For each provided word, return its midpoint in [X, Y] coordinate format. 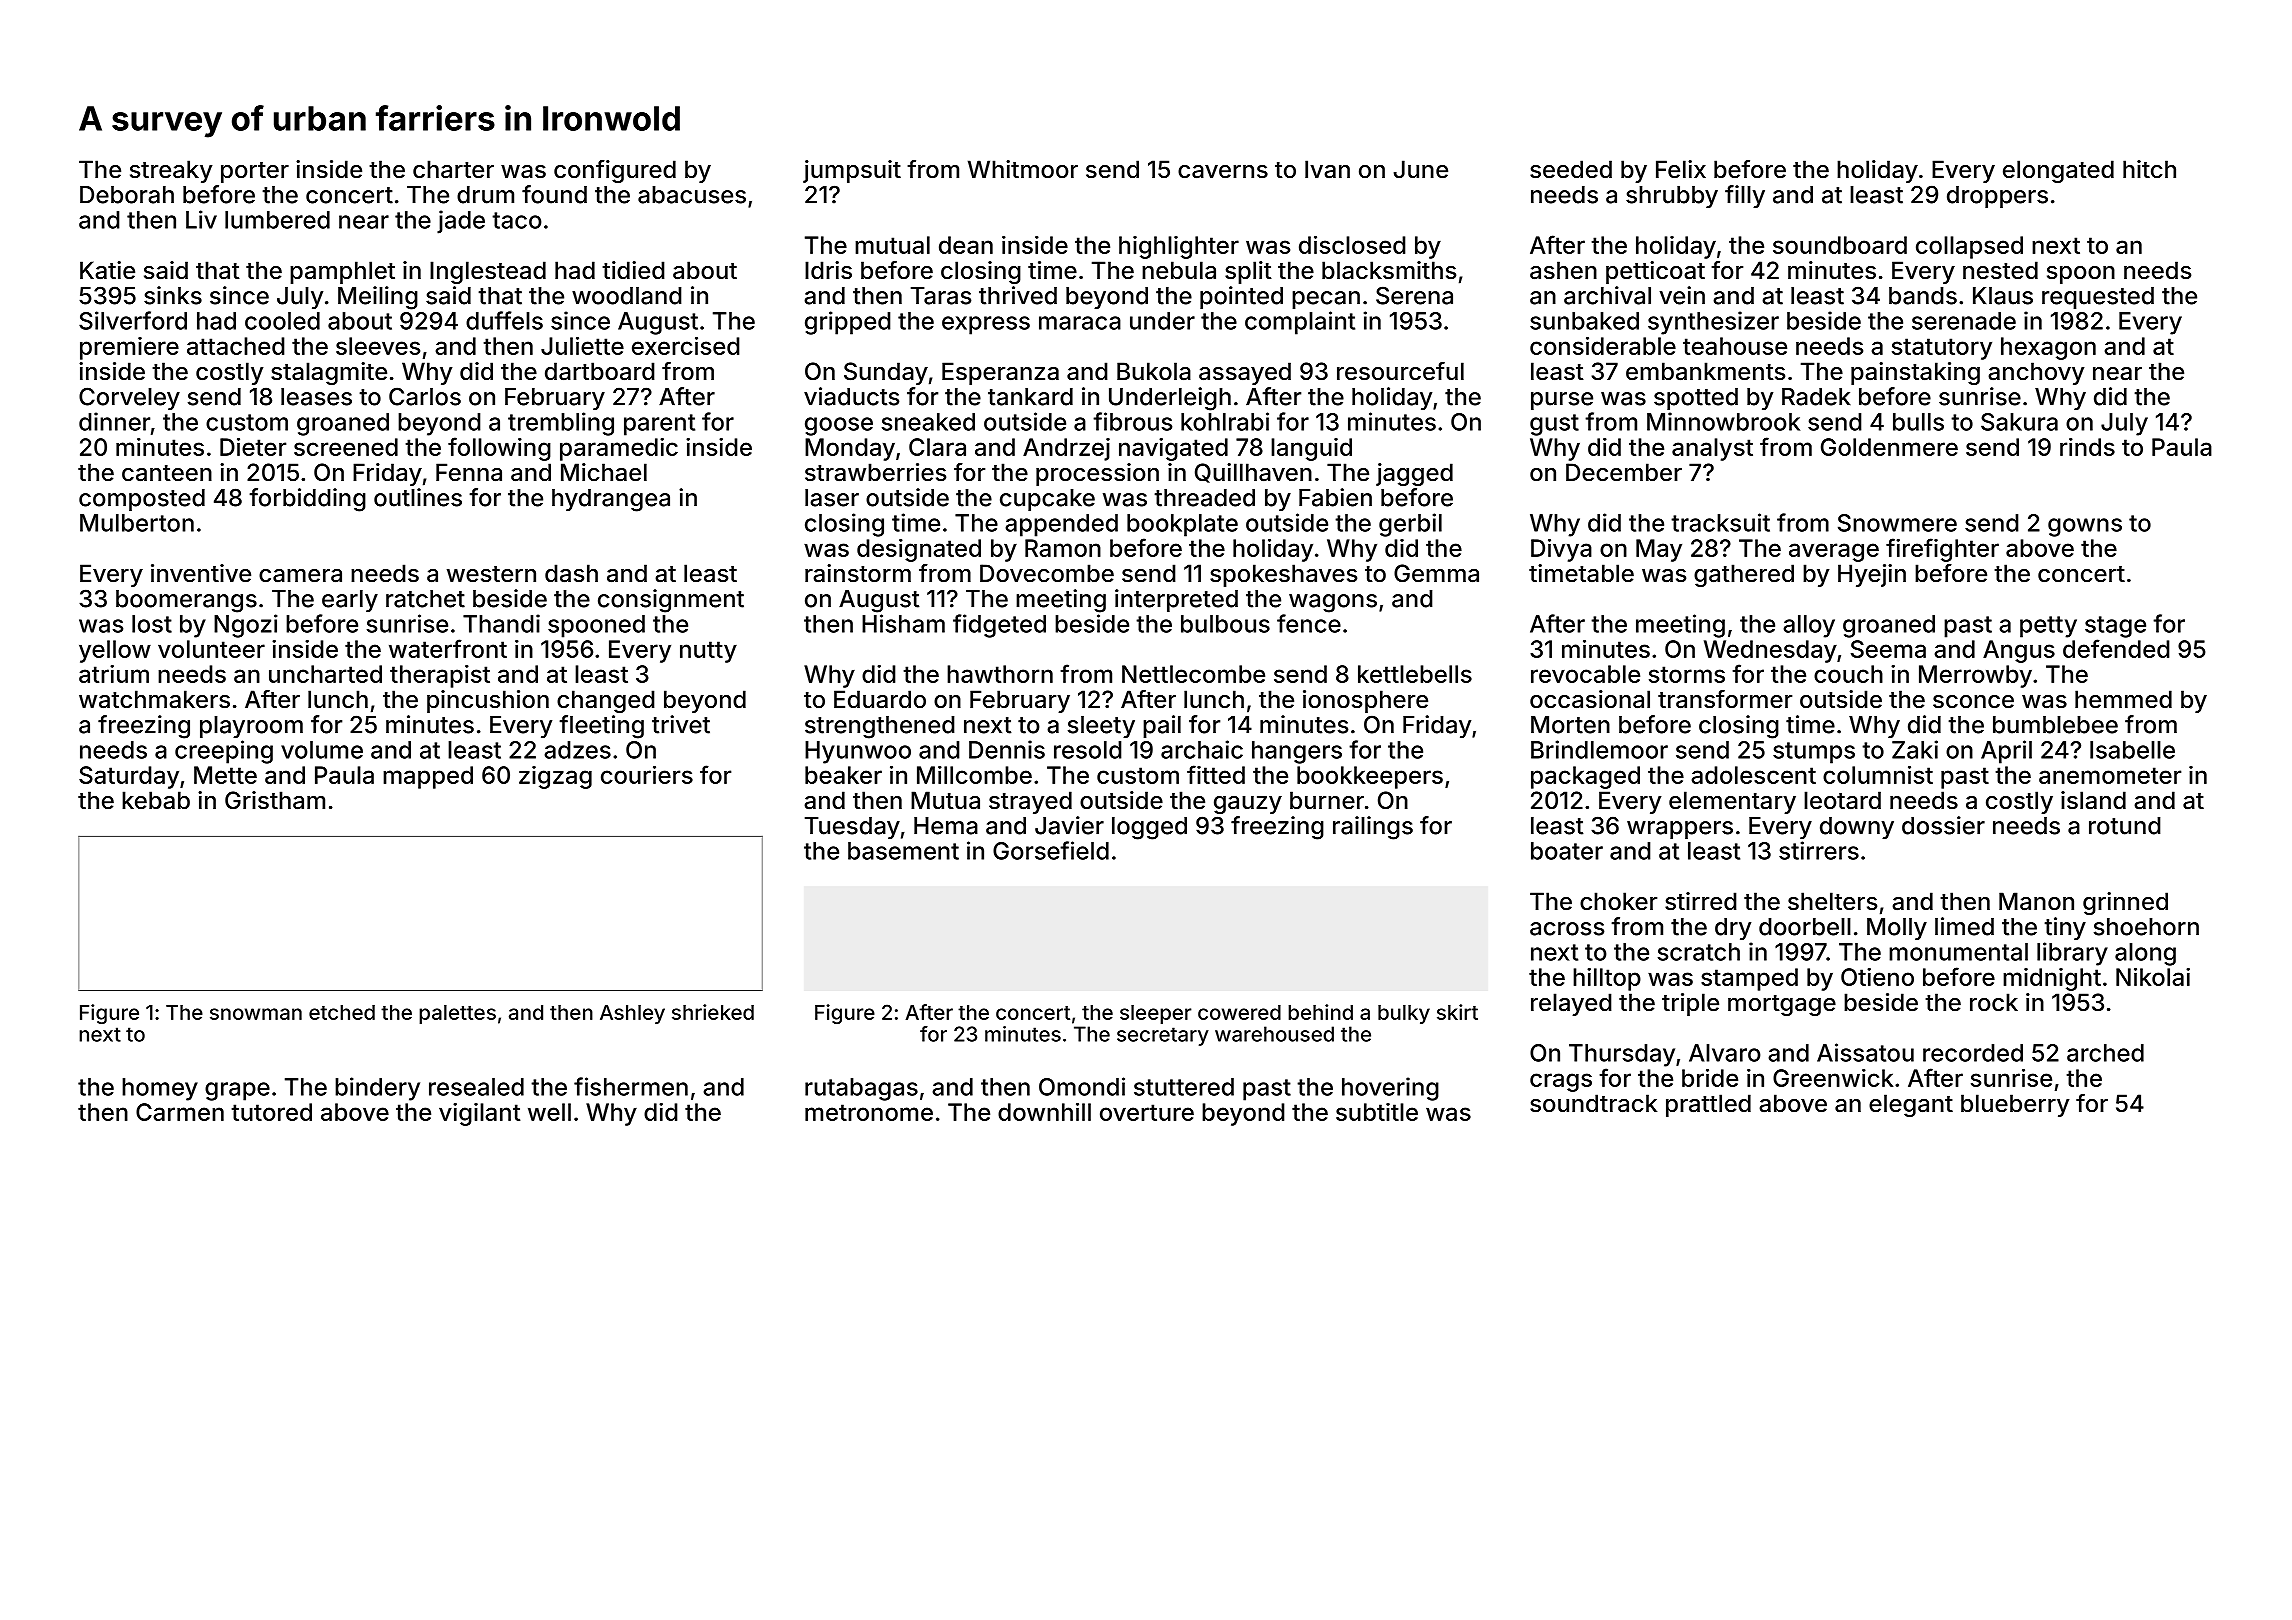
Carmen [180, 1112]
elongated [2058, 171]
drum [485, 195]
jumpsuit [852, 171]
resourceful [1400, 371]
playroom [251, 727]
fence [1309, 623]
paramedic [619, 449]
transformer [1725, 699]
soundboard [1840, 245]
